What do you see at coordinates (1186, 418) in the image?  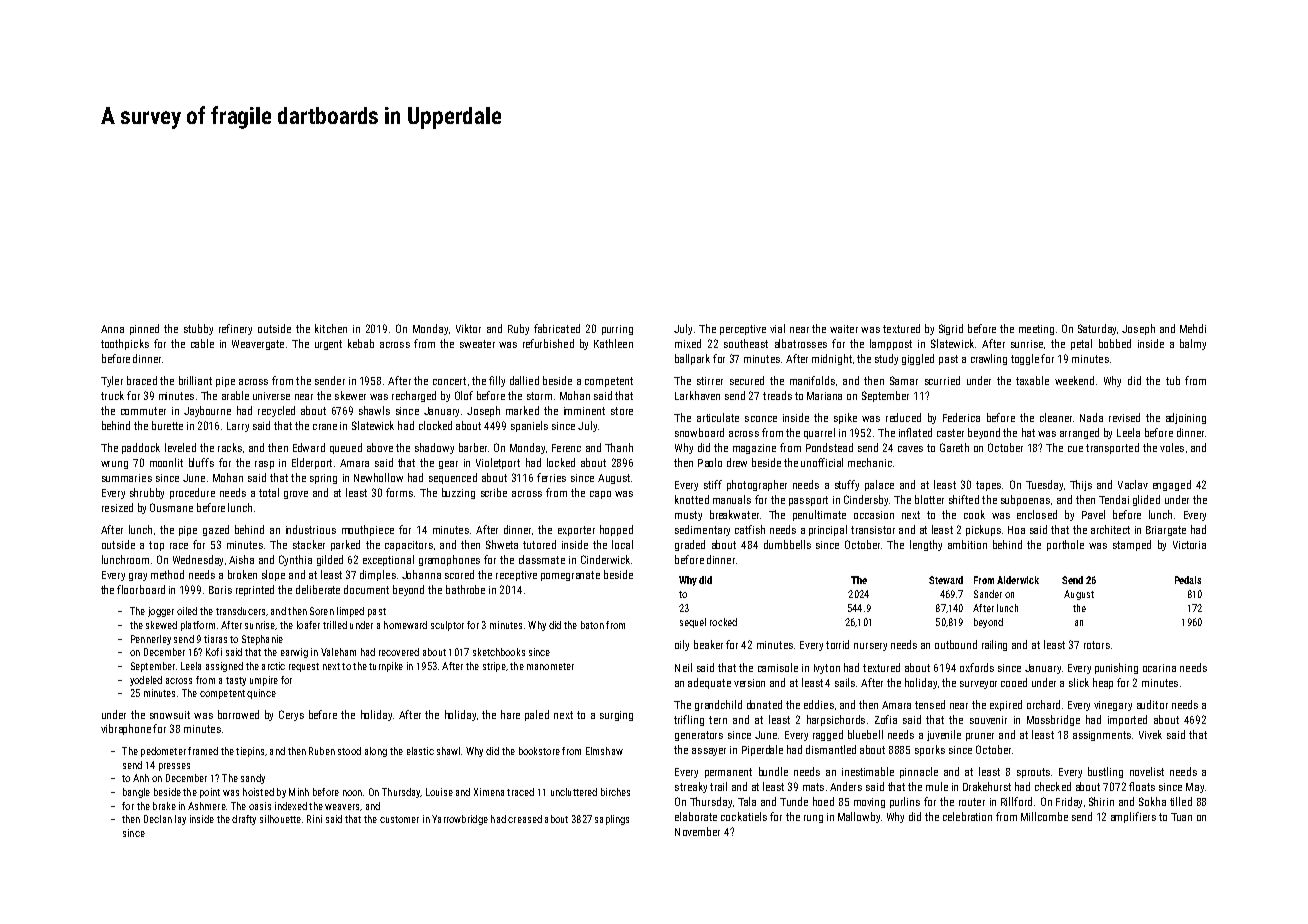 I see `adjoining` at bounding box center [1186, 418].
